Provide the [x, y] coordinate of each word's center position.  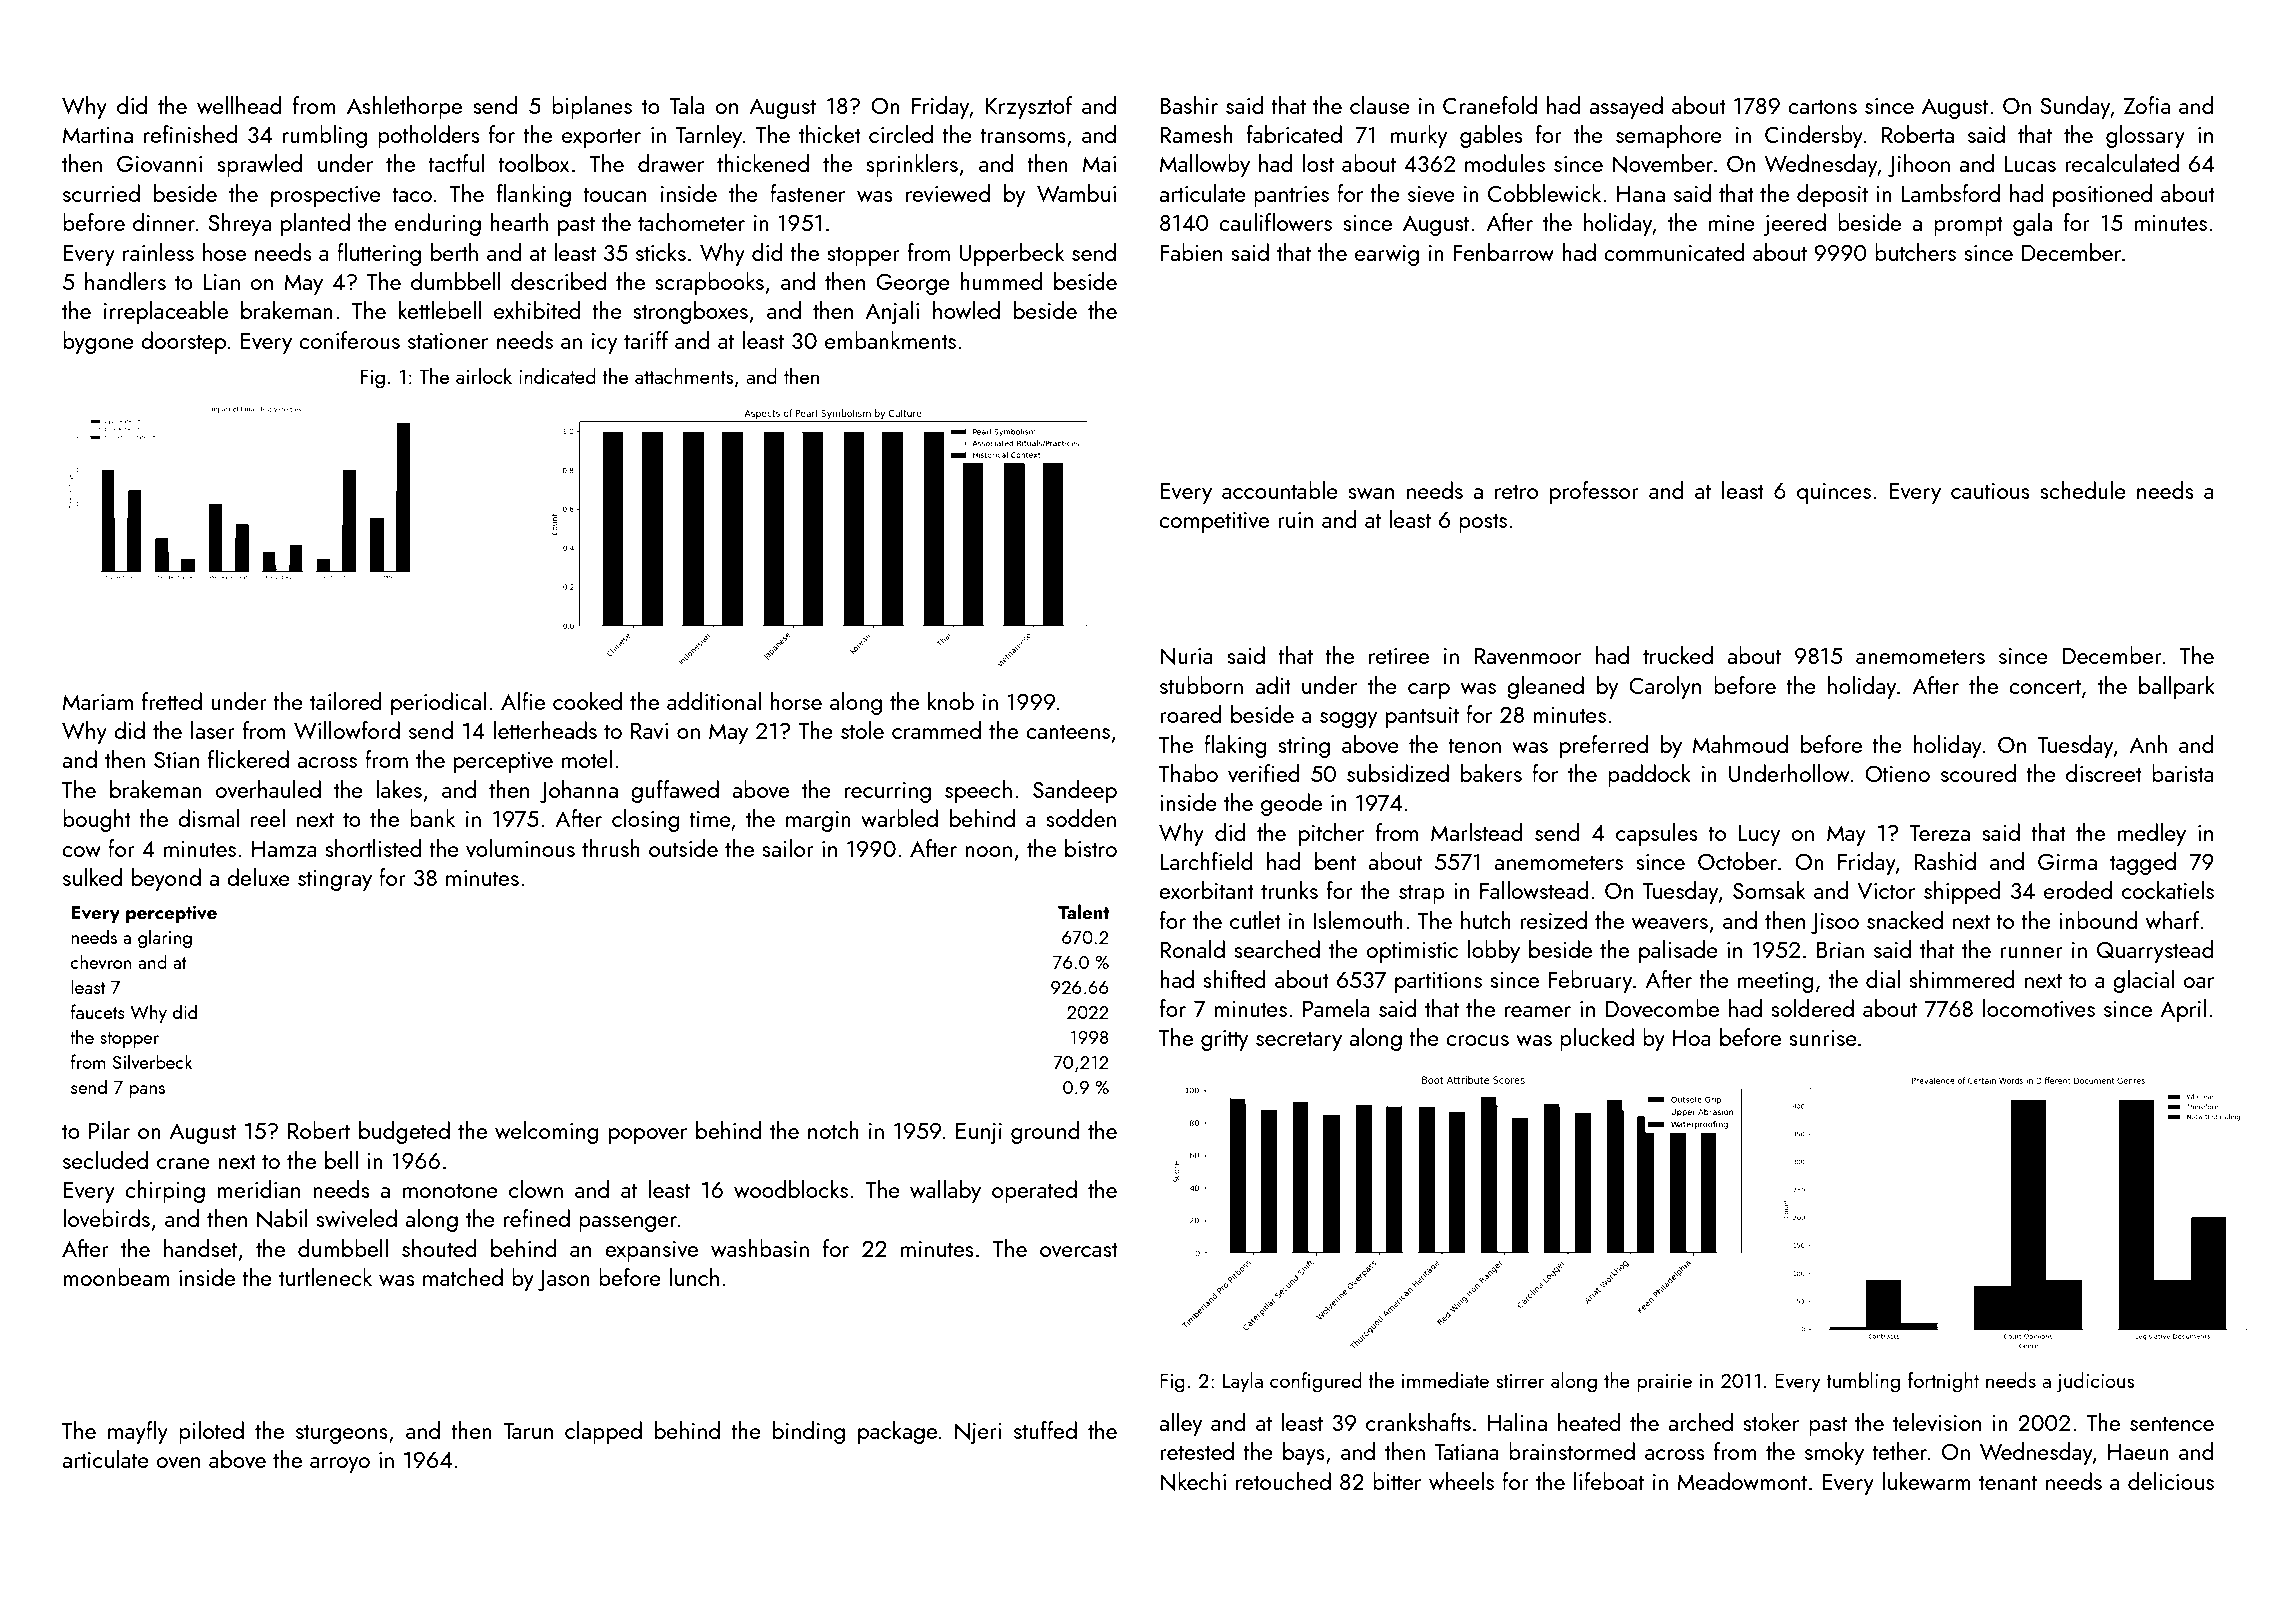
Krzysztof [1029, 107]
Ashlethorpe [404, 107]
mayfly [138, 1432]
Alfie [523, 701]
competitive [1214, 522]
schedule [2083, 490]
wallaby [945, 1191]
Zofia [2147, 105]
